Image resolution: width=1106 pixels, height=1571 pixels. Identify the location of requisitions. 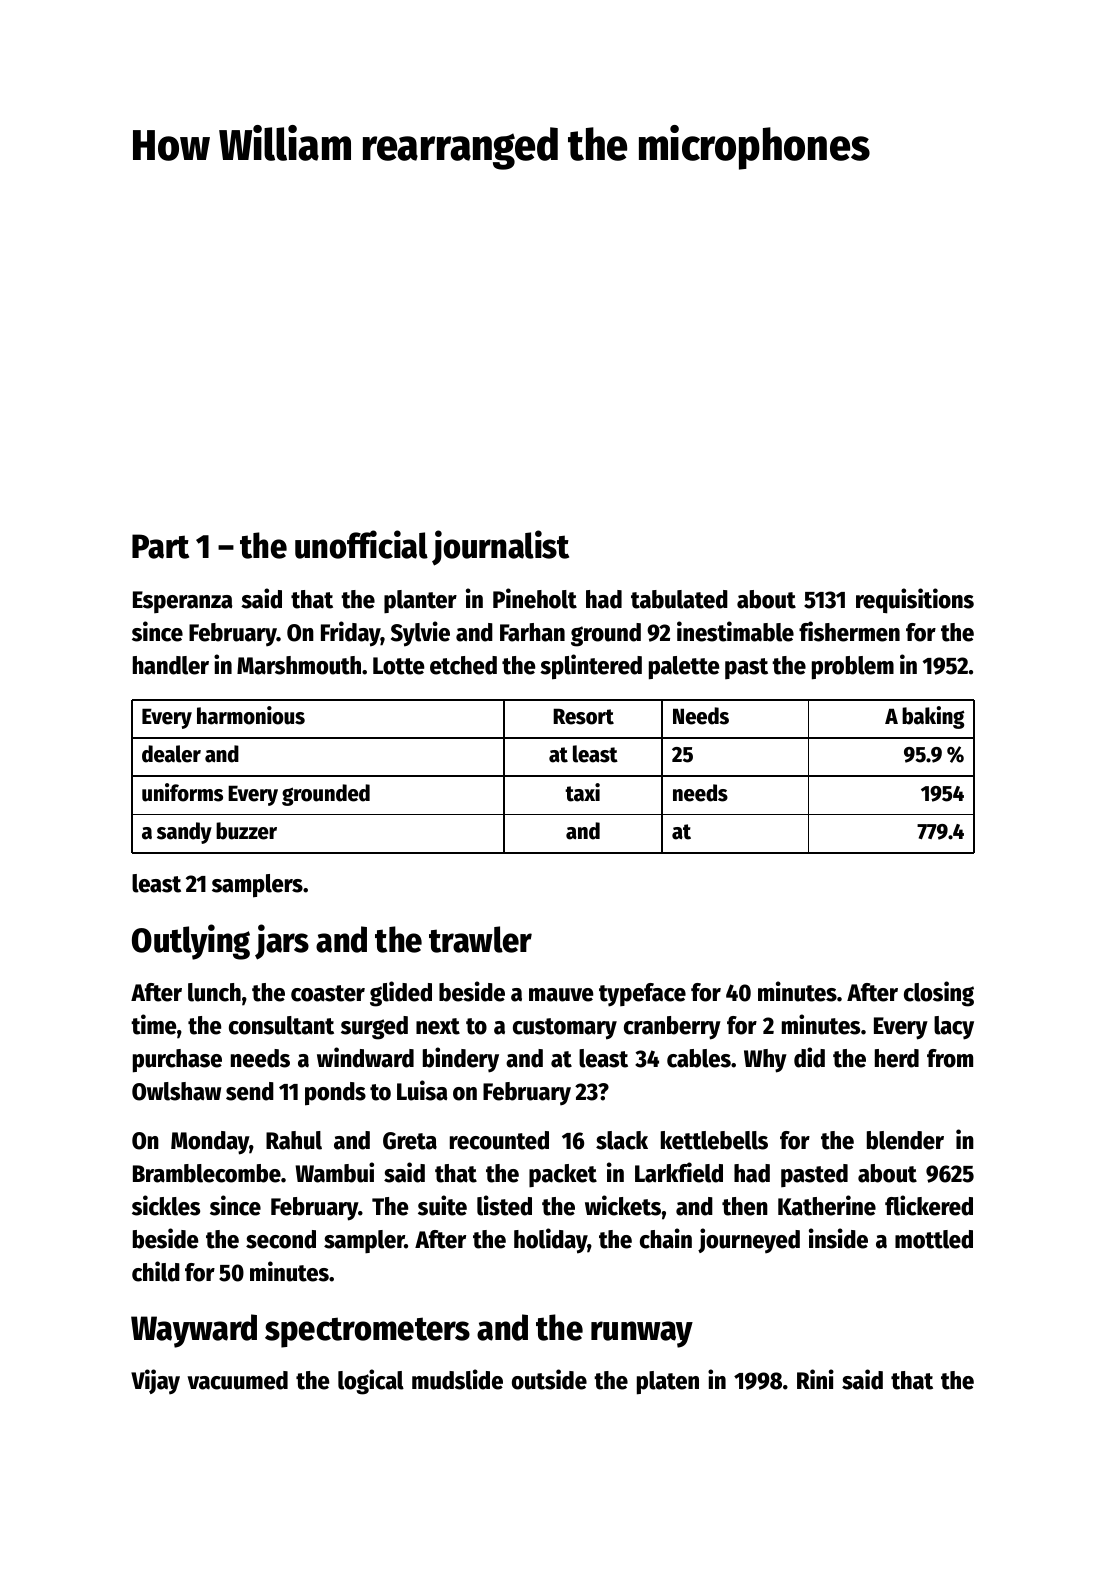
(915, 601).
